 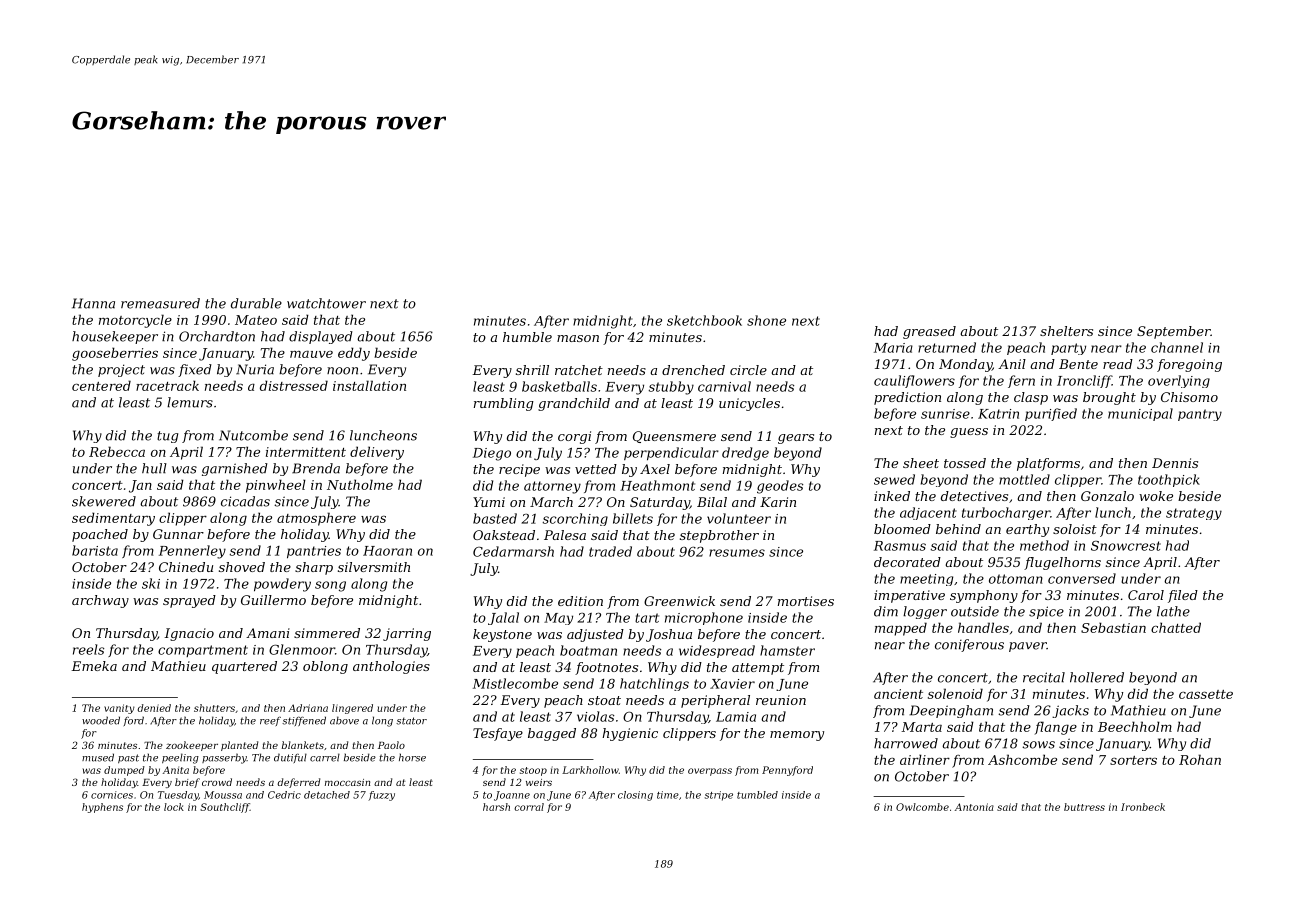 I want to click on behind, so click(x=958, y=529).
